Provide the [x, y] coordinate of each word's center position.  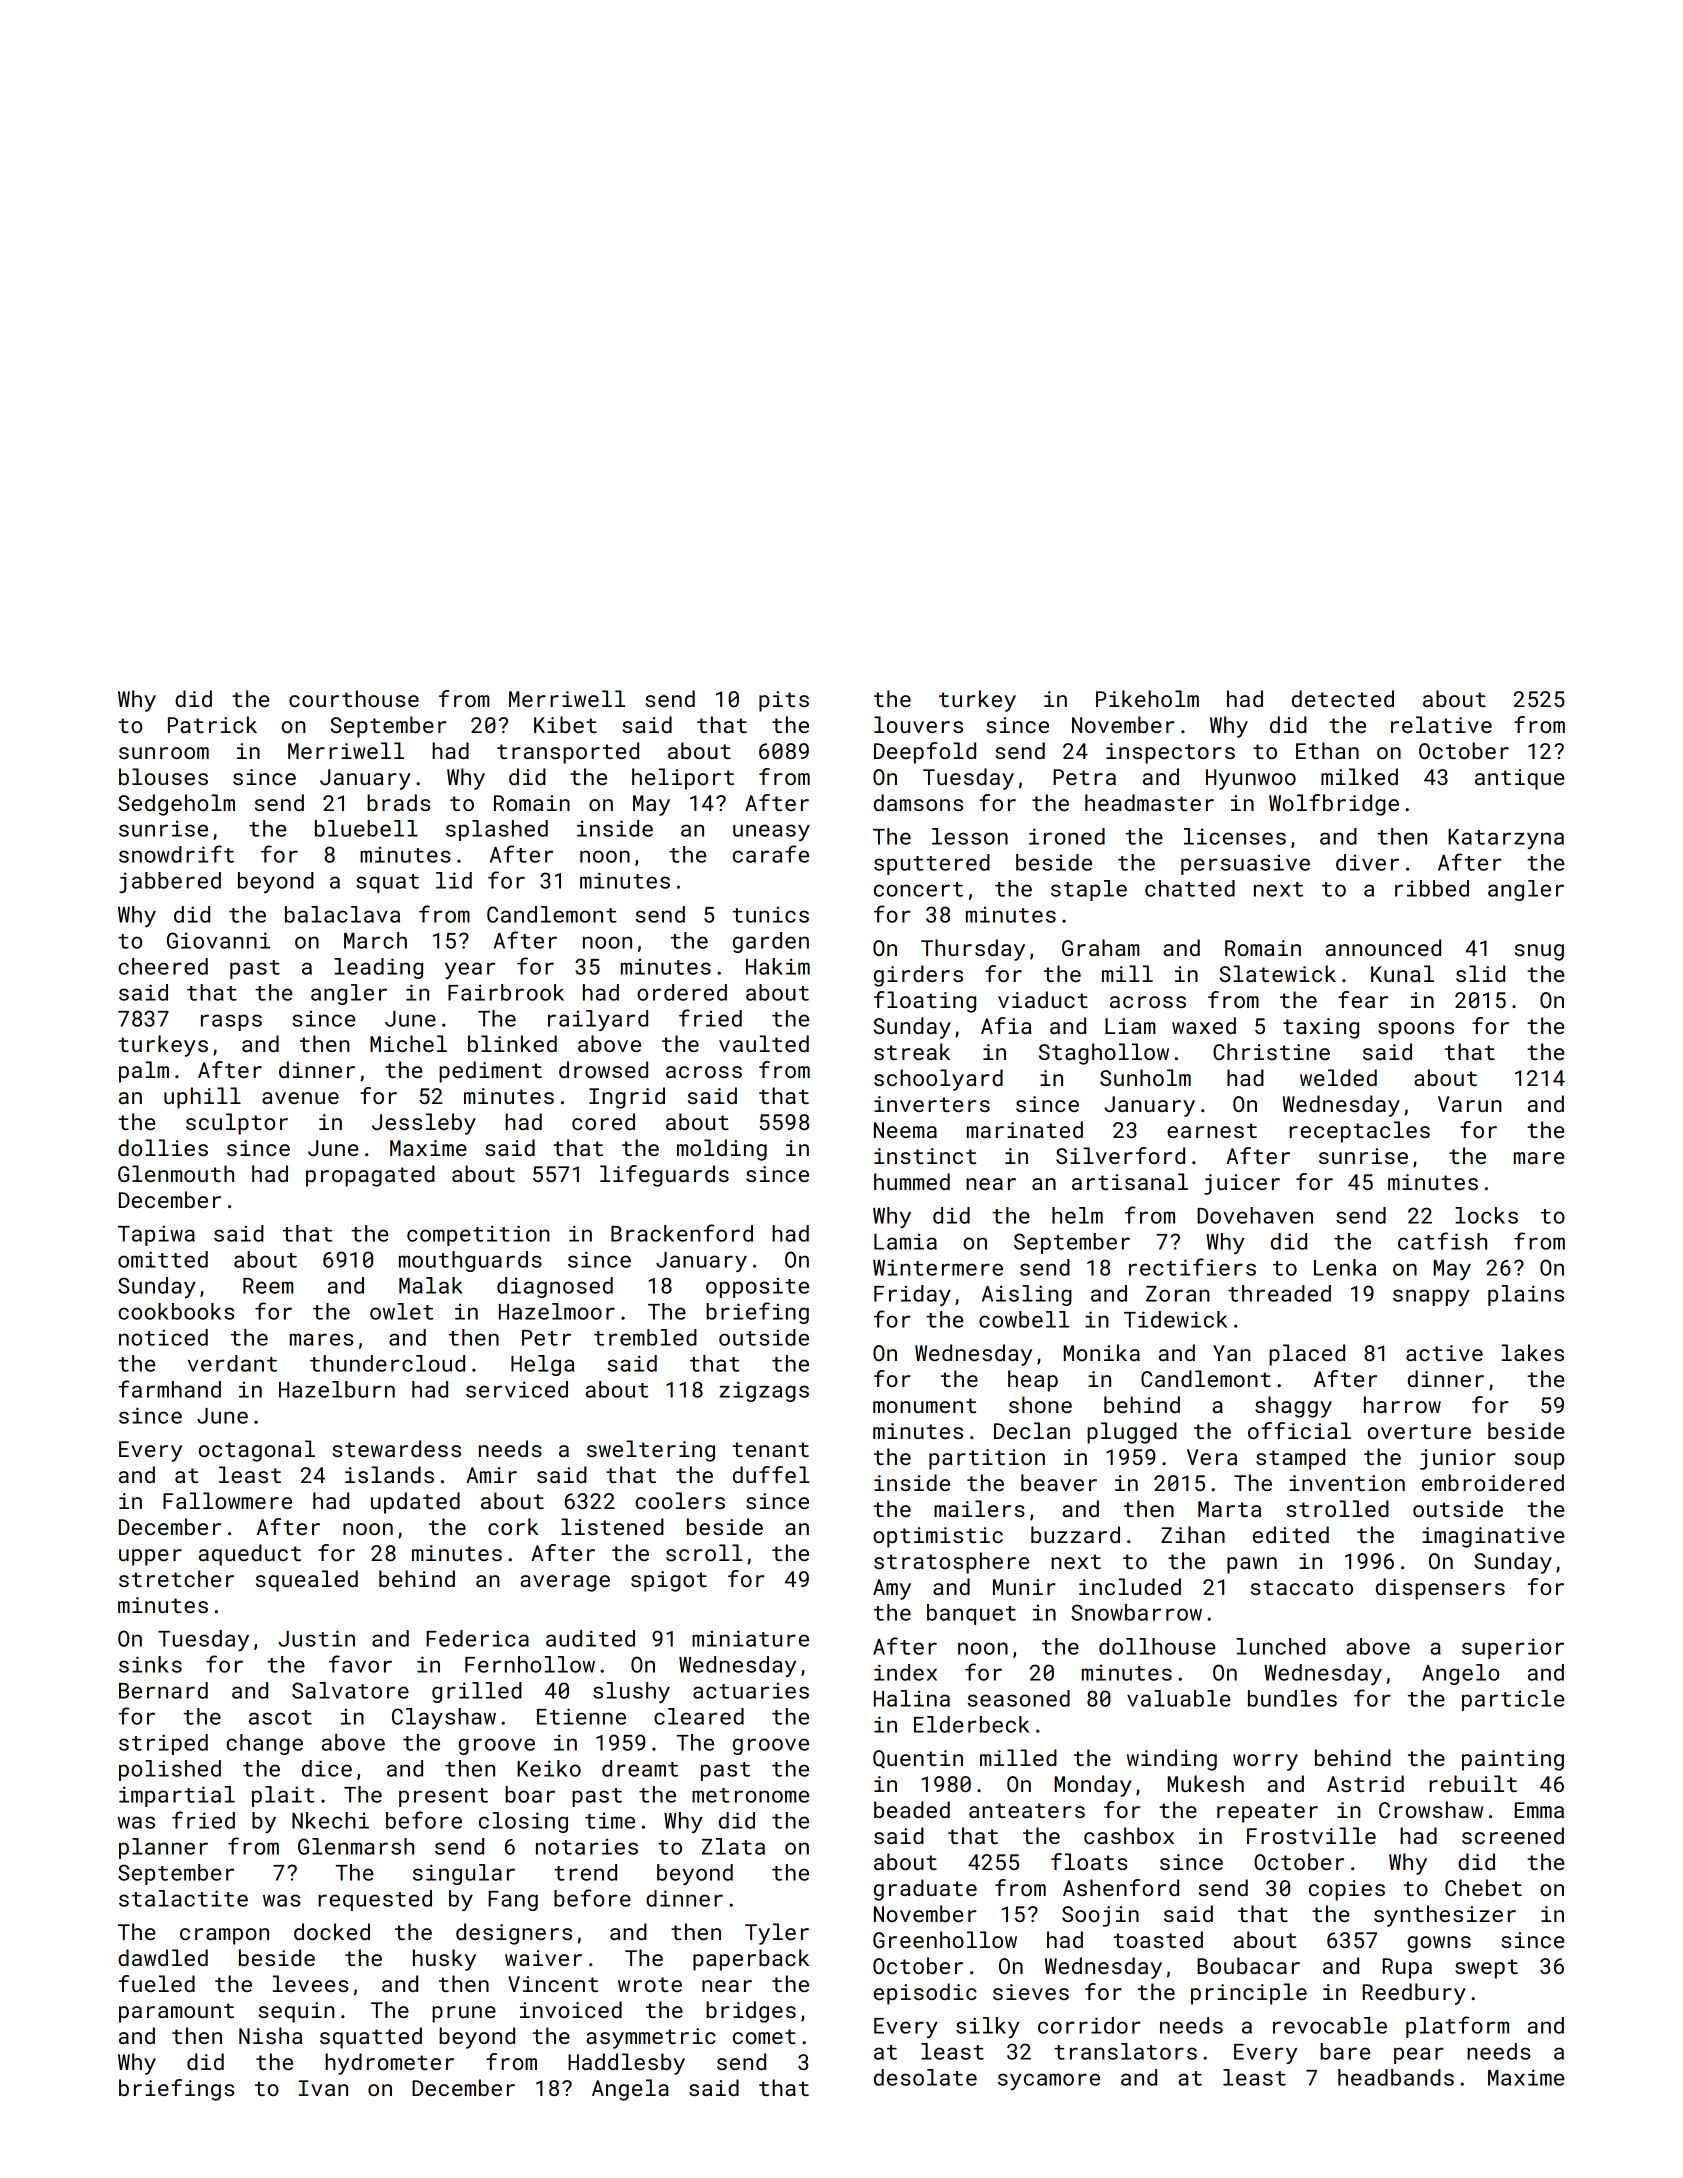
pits [784, 701]
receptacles [1359, 1132]
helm [1077, 1215]
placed [1307, 1355]
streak [912, 1051]
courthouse [354, 698]
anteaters [1027, 1810]
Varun [1470, 1104]
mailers [979, 1508]
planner [163, 1848]
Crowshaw [1431, 1809]
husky [444, 1960]
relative [1441, 724]
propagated [370, 1176]
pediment [490, 1072]
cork [513, 1526]
